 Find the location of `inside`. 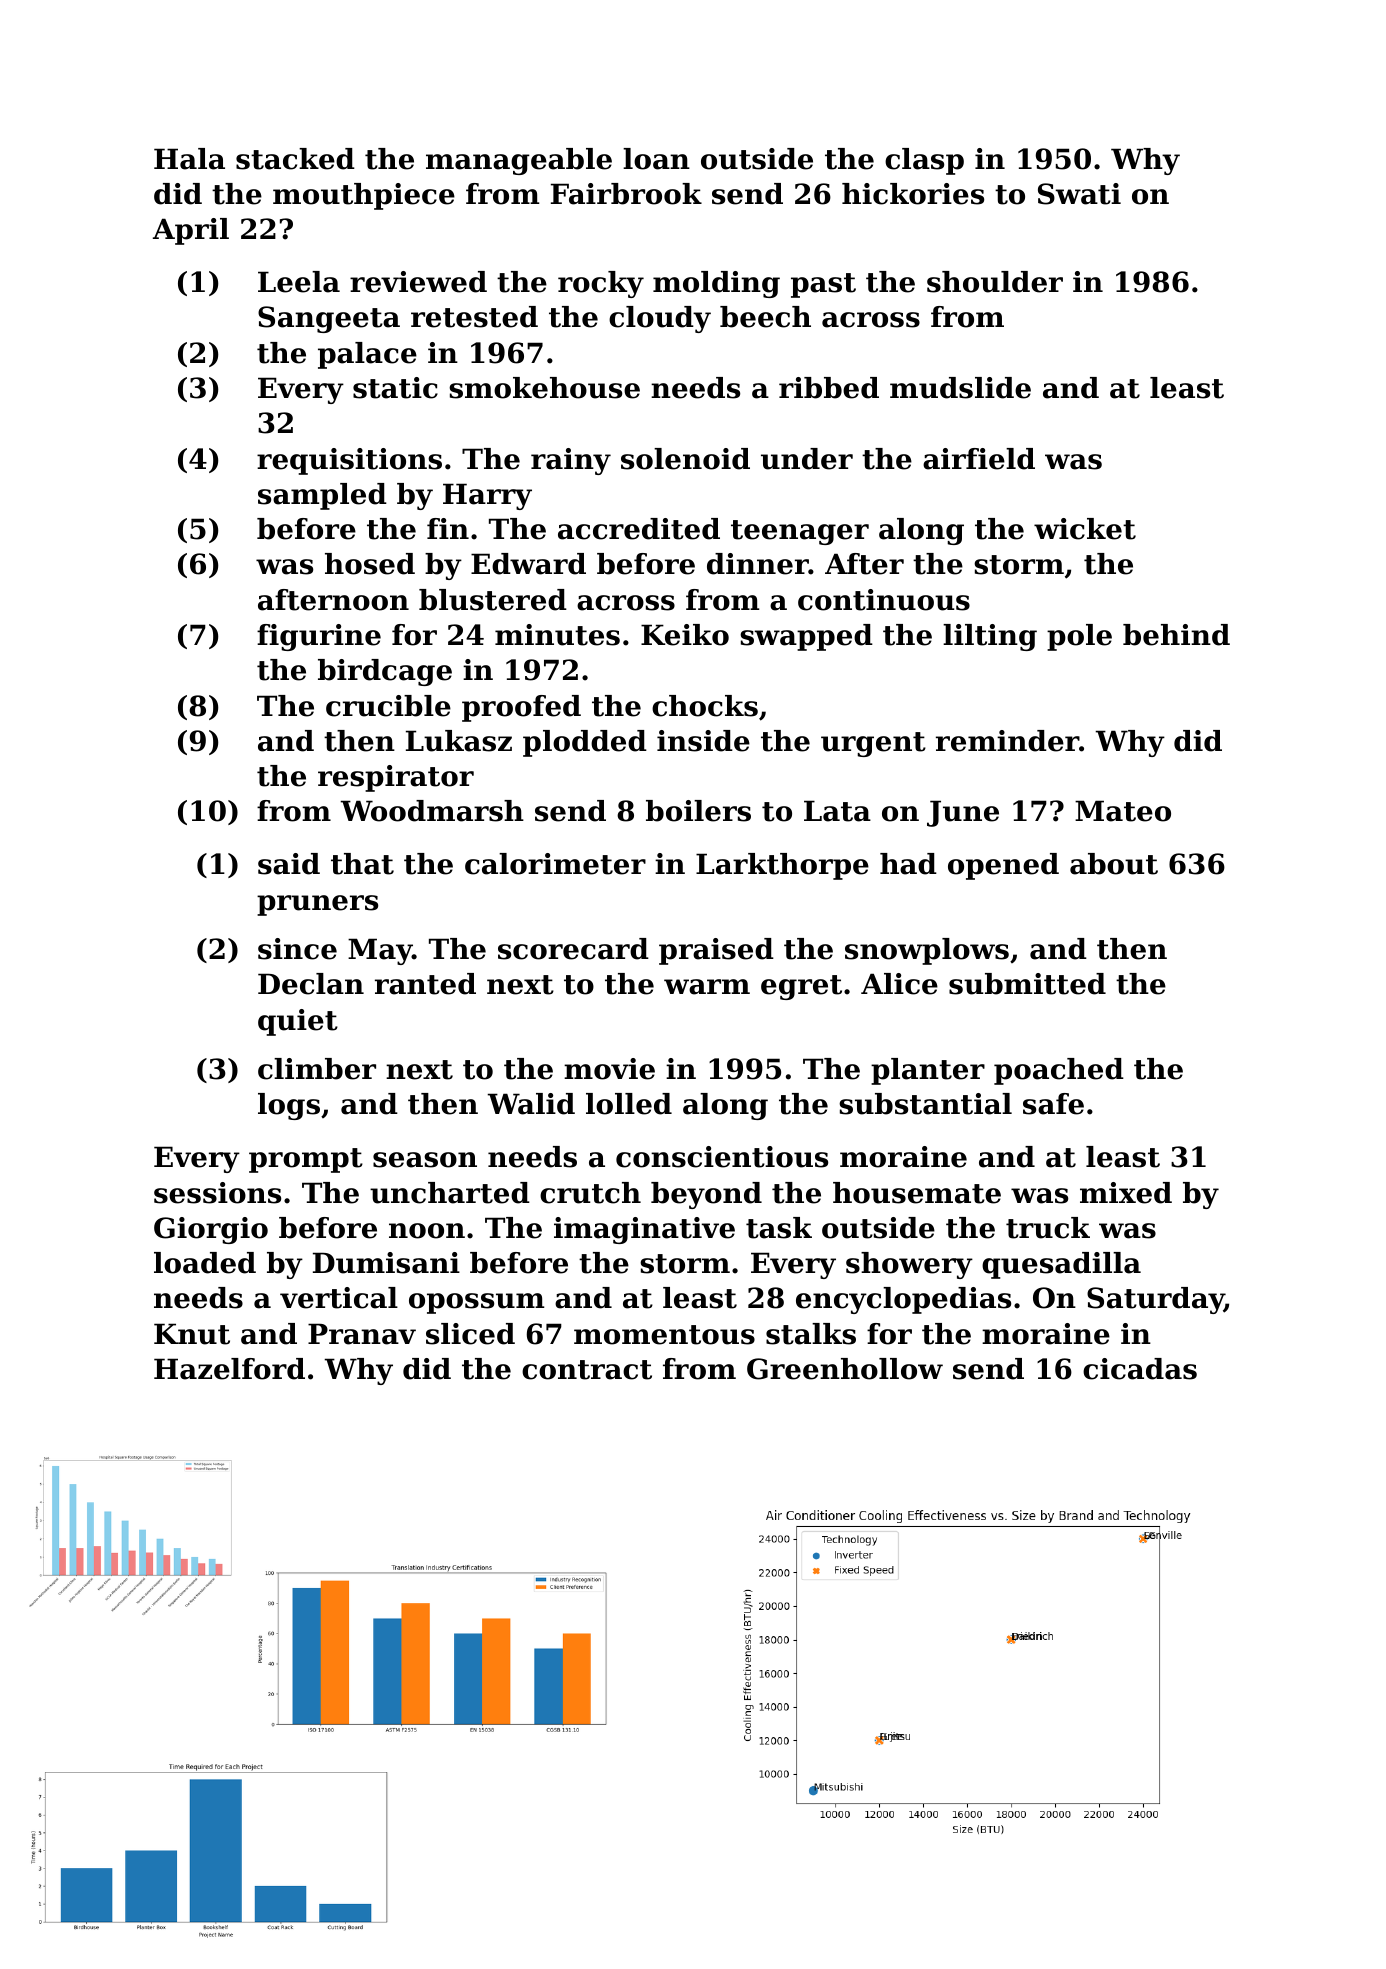

inside is located at coordinates (703, 741).
